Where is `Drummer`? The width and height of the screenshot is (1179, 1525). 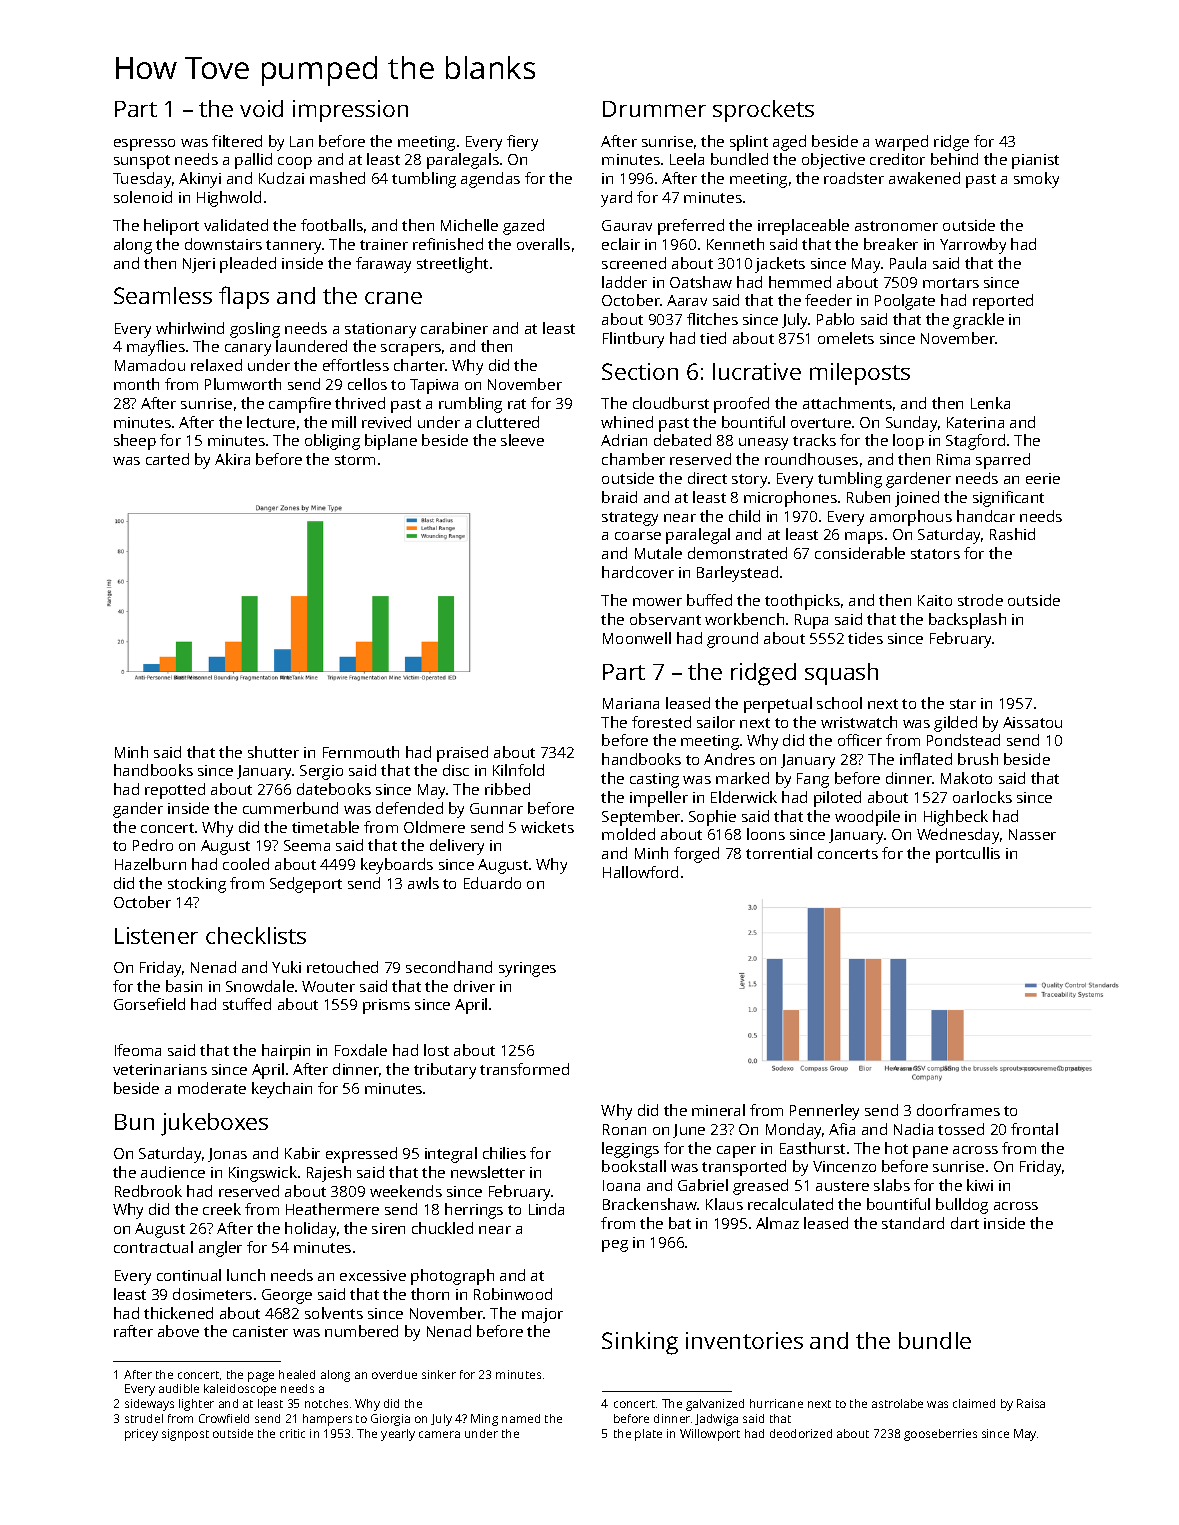 Drummer is located at coordinates (654, 109).
